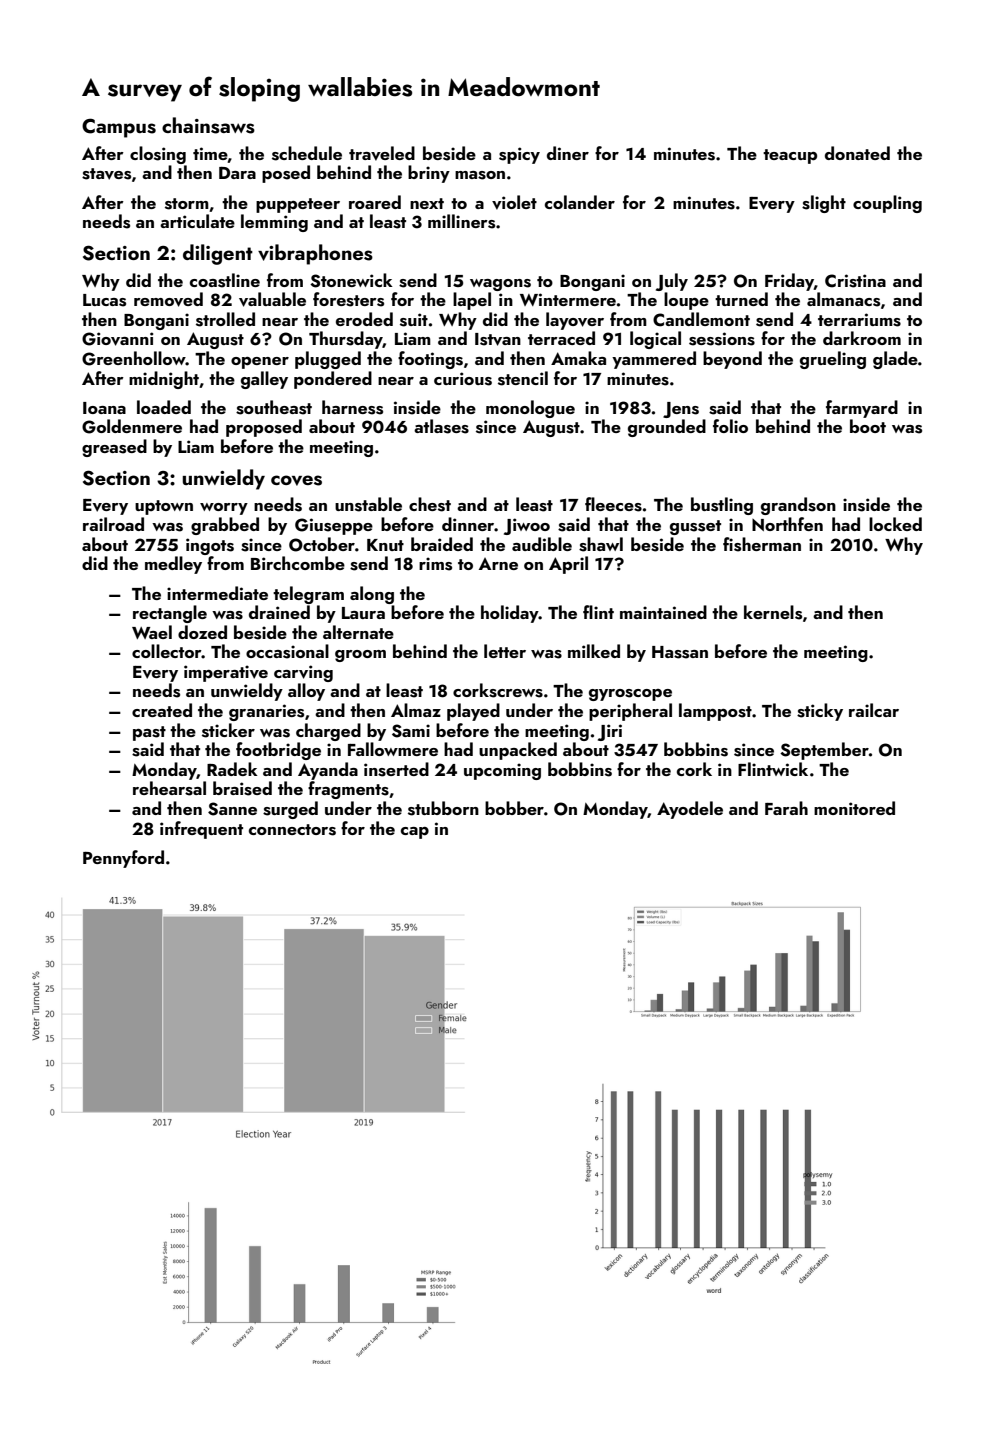  What do you see at coordinates (210, 153) in the page?
I see `time` at bounding box center [210, 153].
